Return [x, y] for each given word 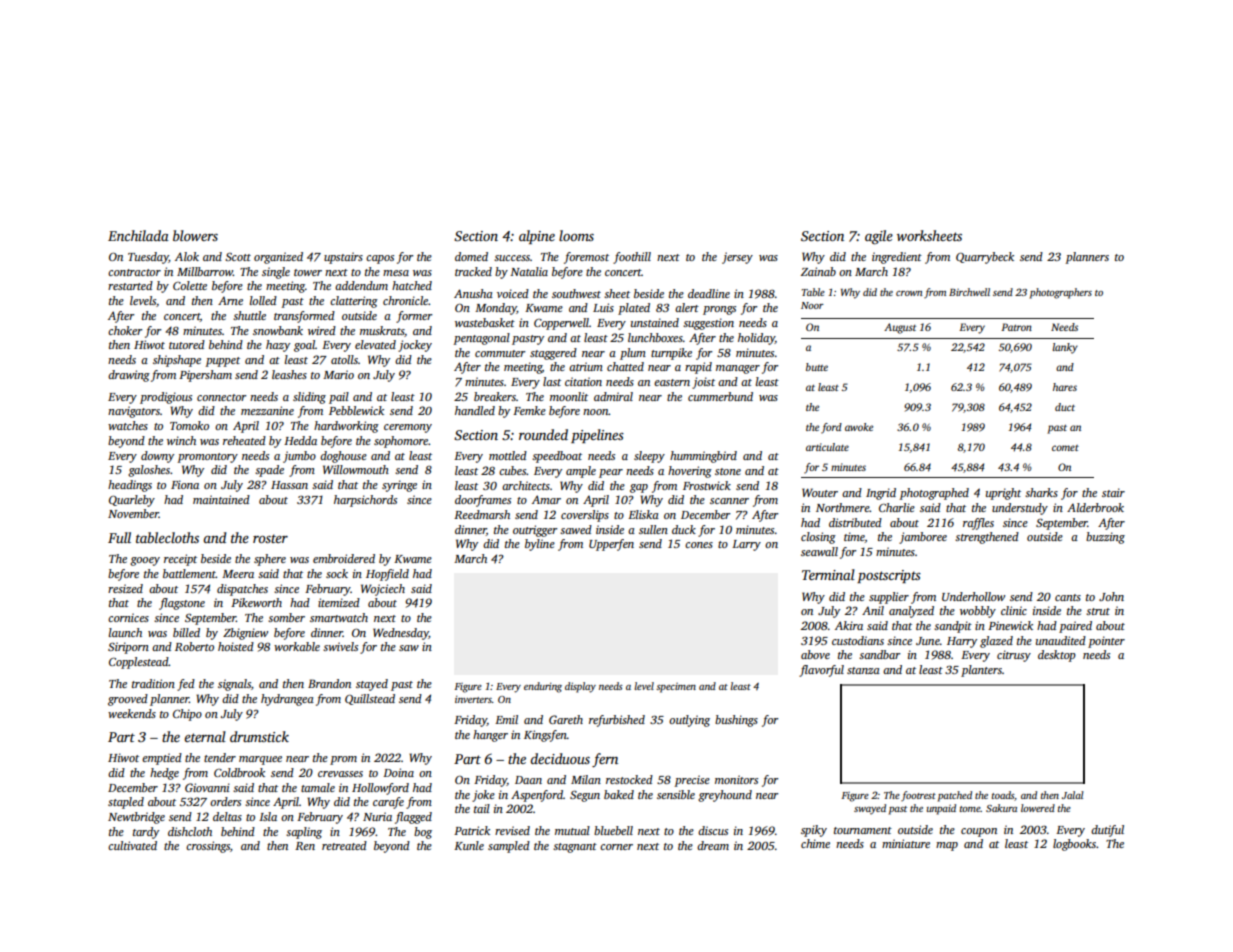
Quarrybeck [985, 258]
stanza [863, 670]
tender [220, 757]
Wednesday [401, 634]
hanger [490, 736]
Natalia [529, 271]
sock [337, 573]
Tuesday [148, 258]
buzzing [1105, 538]
